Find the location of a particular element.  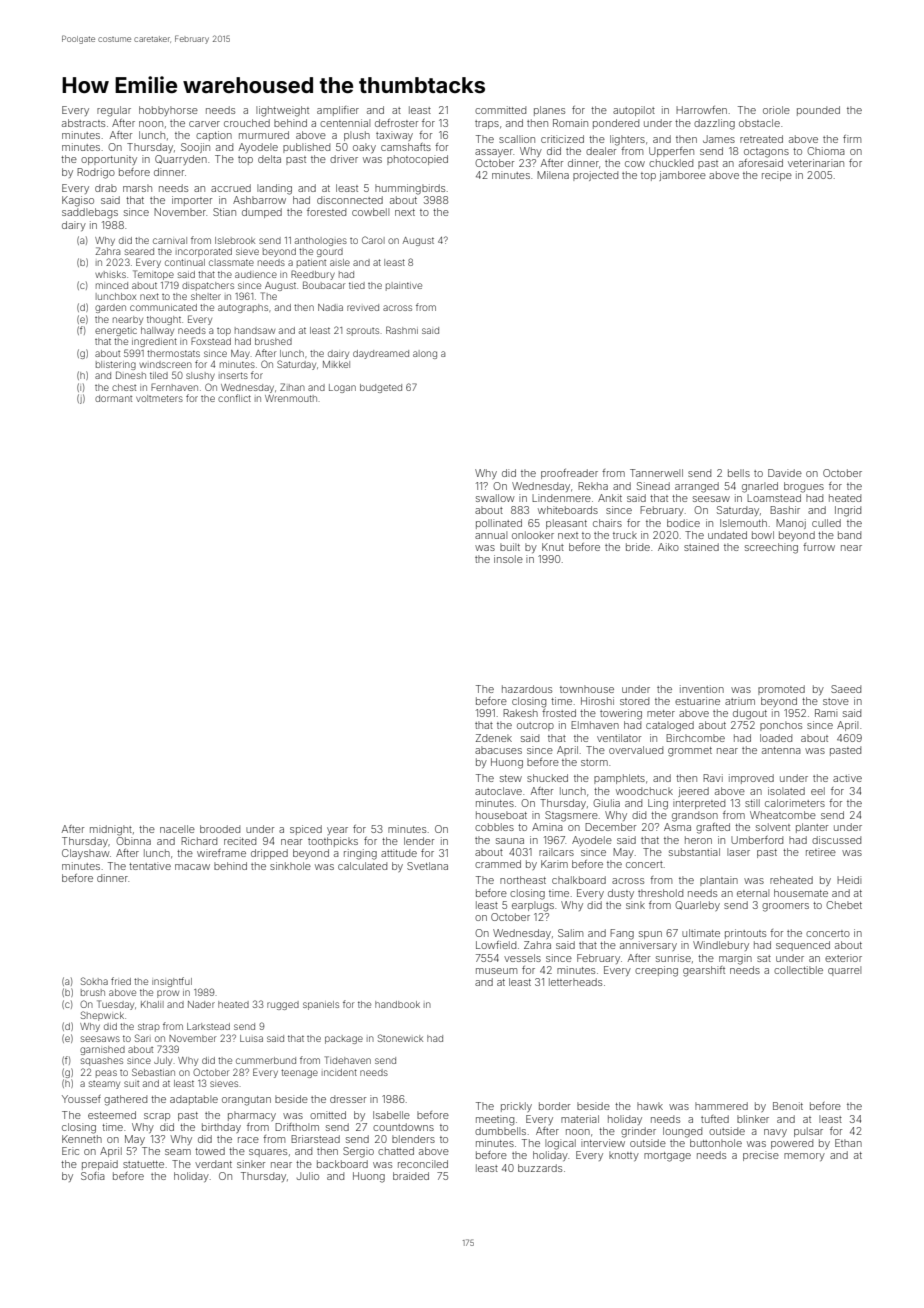

conflict is located at coordinates (234, 398).
